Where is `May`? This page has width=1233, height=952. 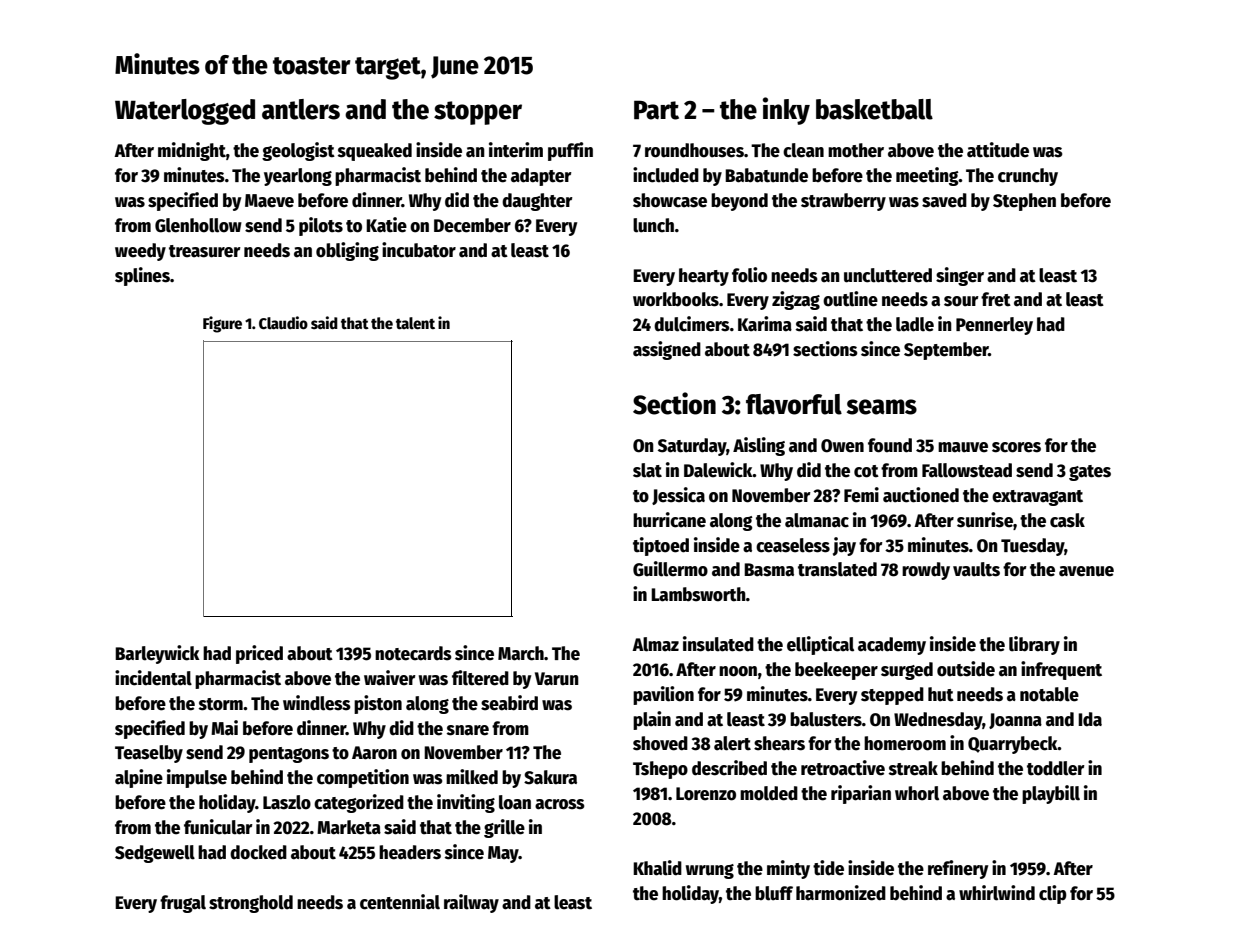
May is located at coordinates (503, 854).
